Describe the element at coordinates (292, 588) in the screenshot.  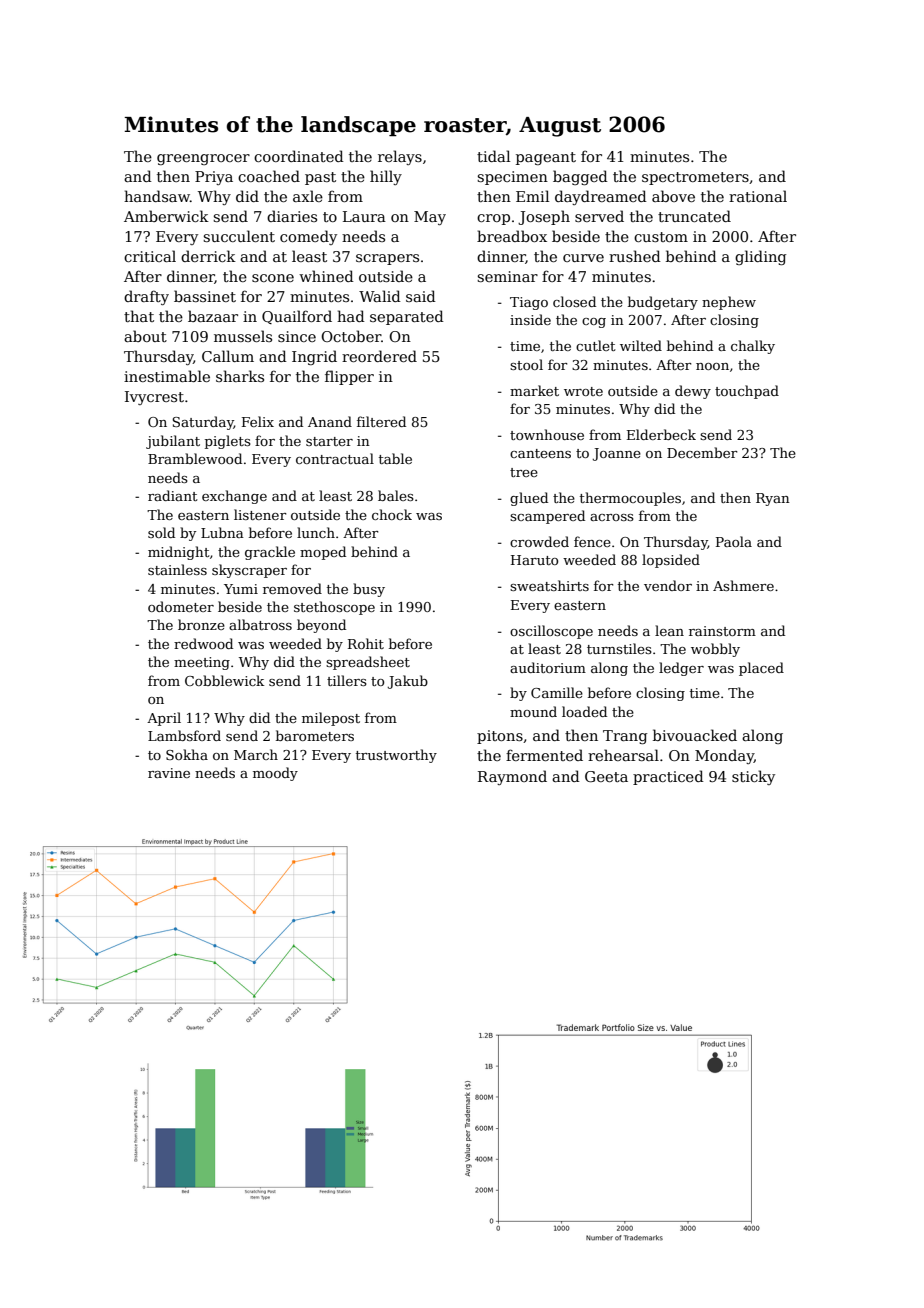
I see `removed` at that location.
